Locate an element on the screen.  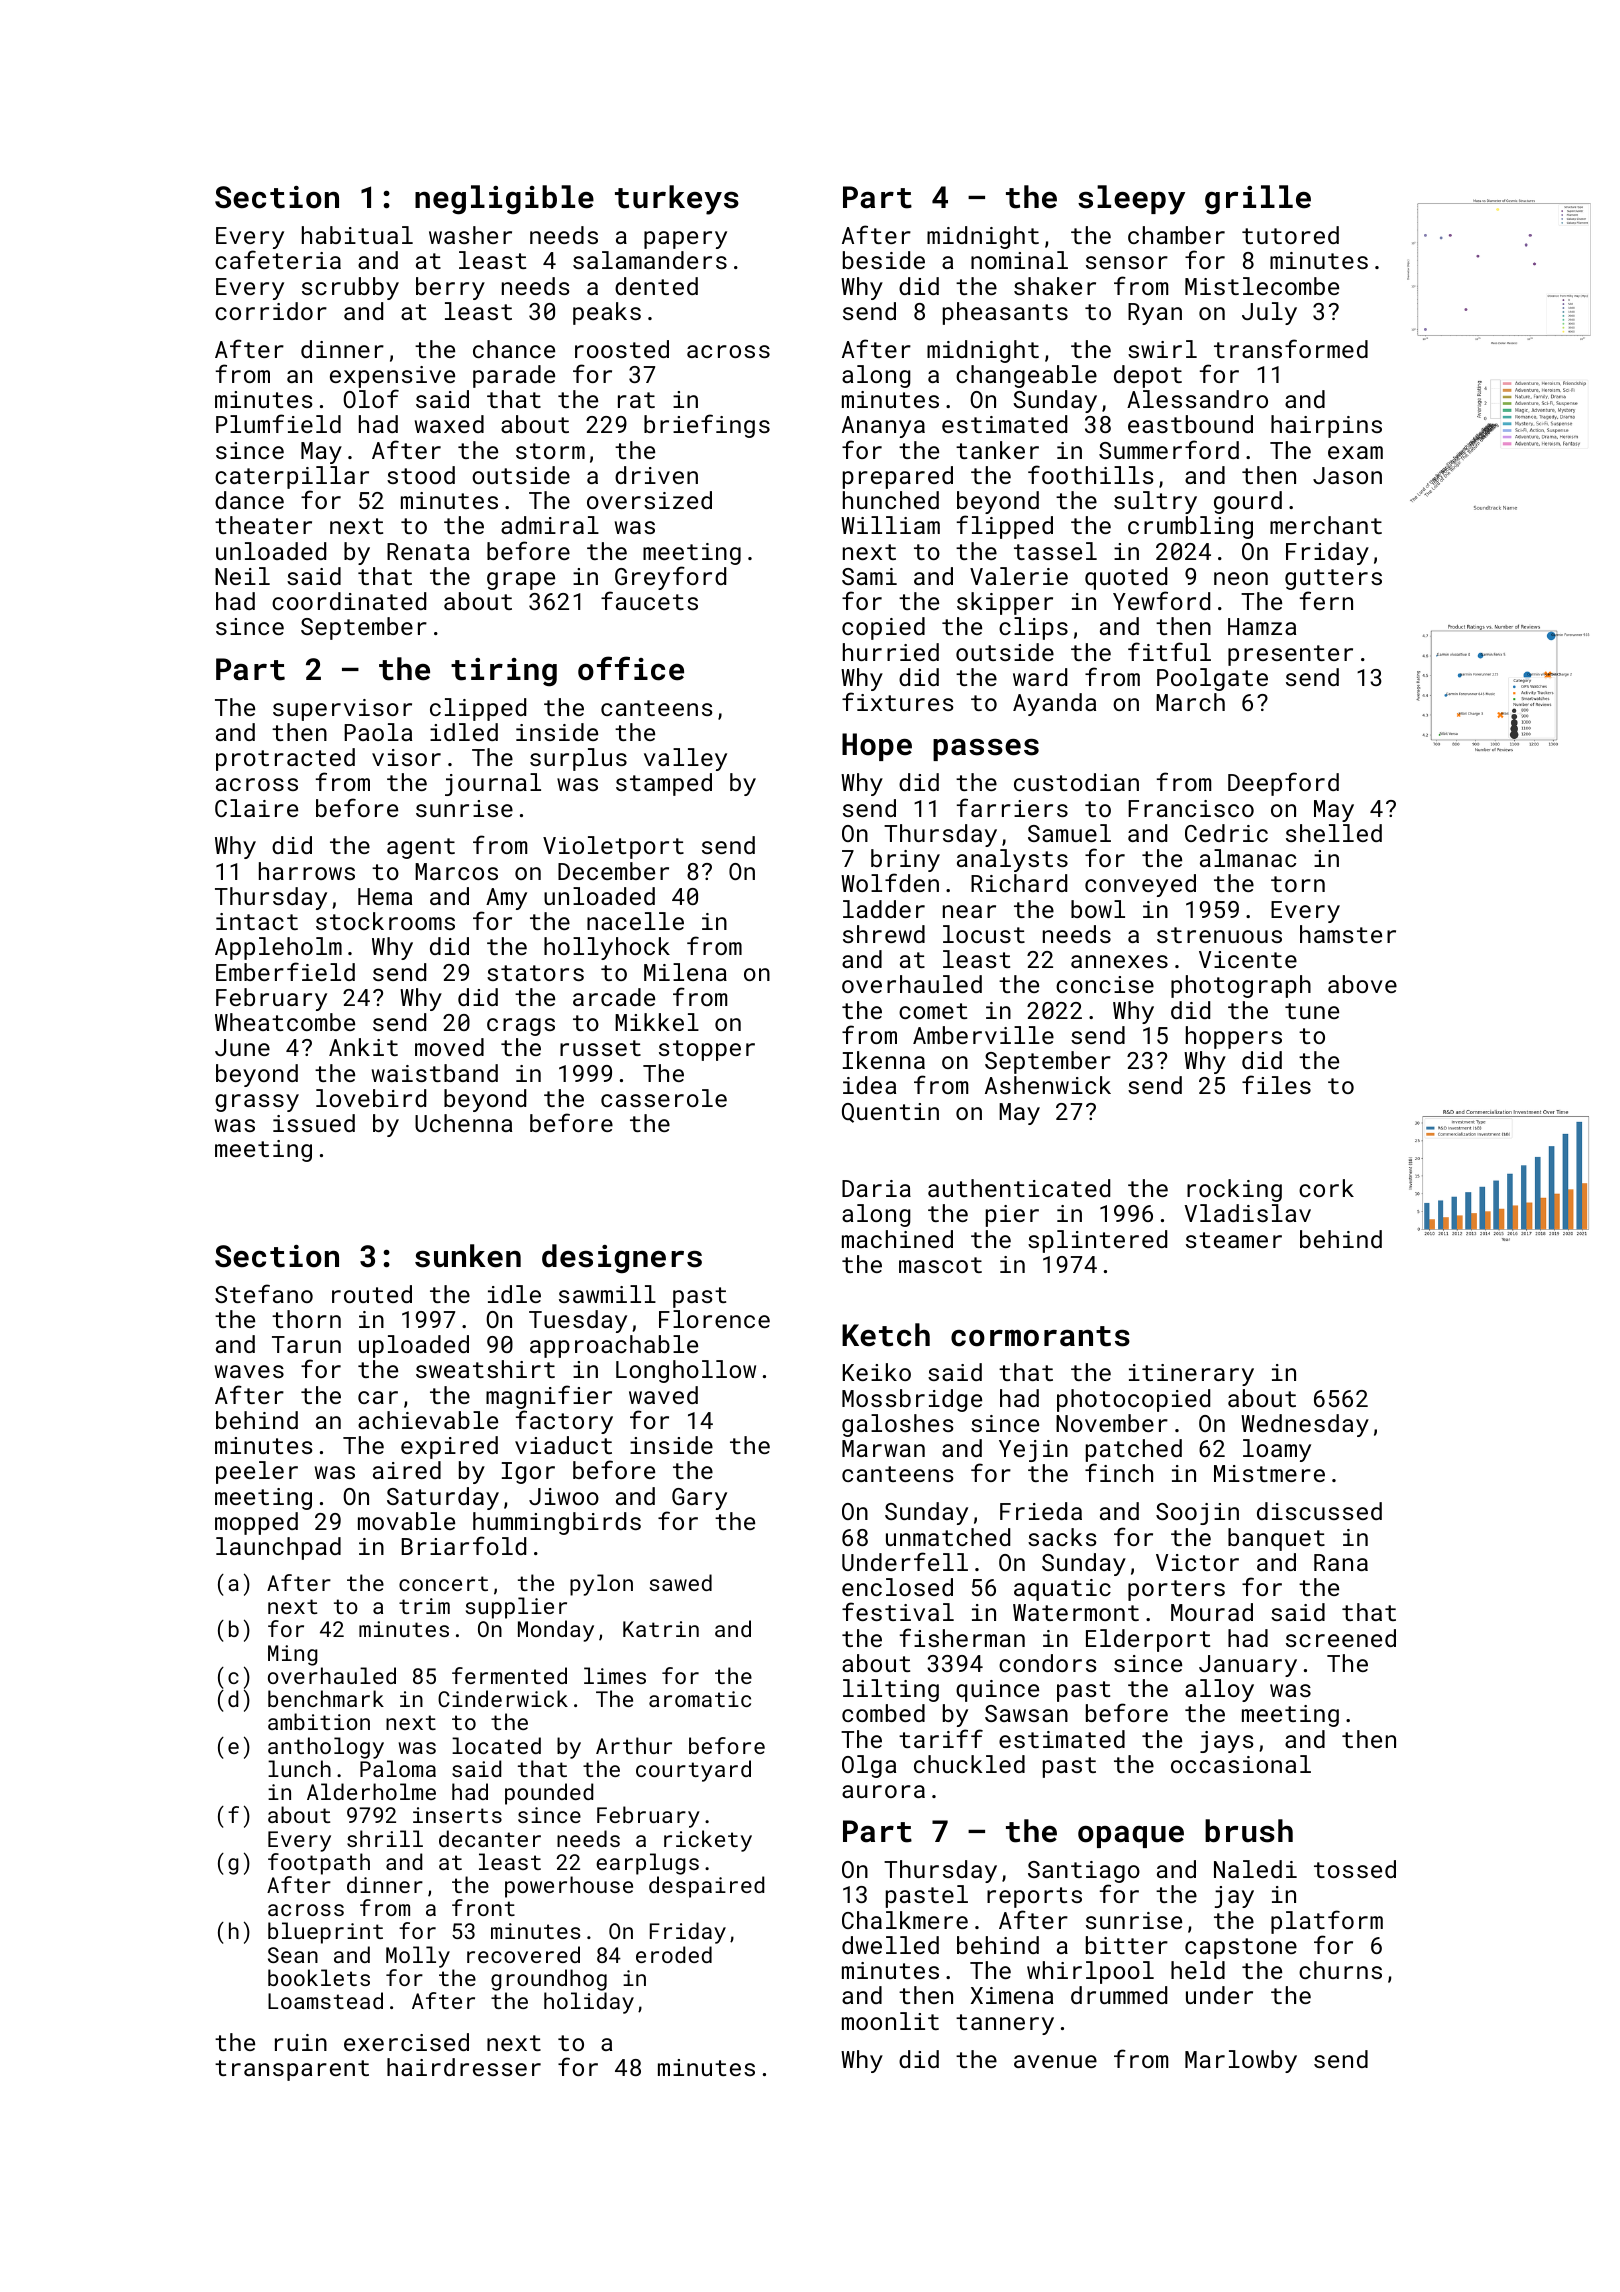
beside is located at coordinates (884, 260).
